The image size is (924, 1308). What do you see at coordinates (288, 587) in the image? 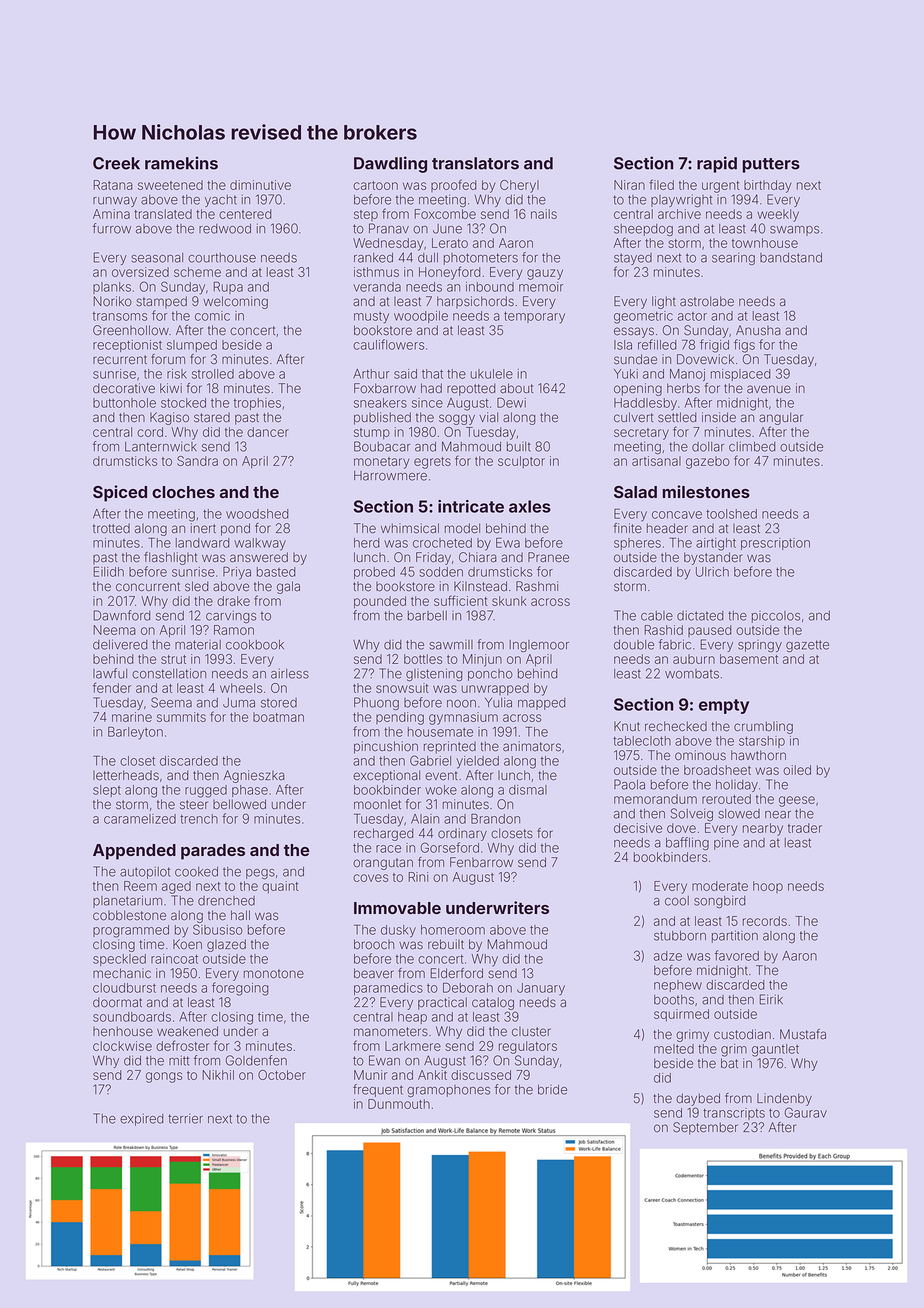
I see `gala` at bounding box center [288, 587].
